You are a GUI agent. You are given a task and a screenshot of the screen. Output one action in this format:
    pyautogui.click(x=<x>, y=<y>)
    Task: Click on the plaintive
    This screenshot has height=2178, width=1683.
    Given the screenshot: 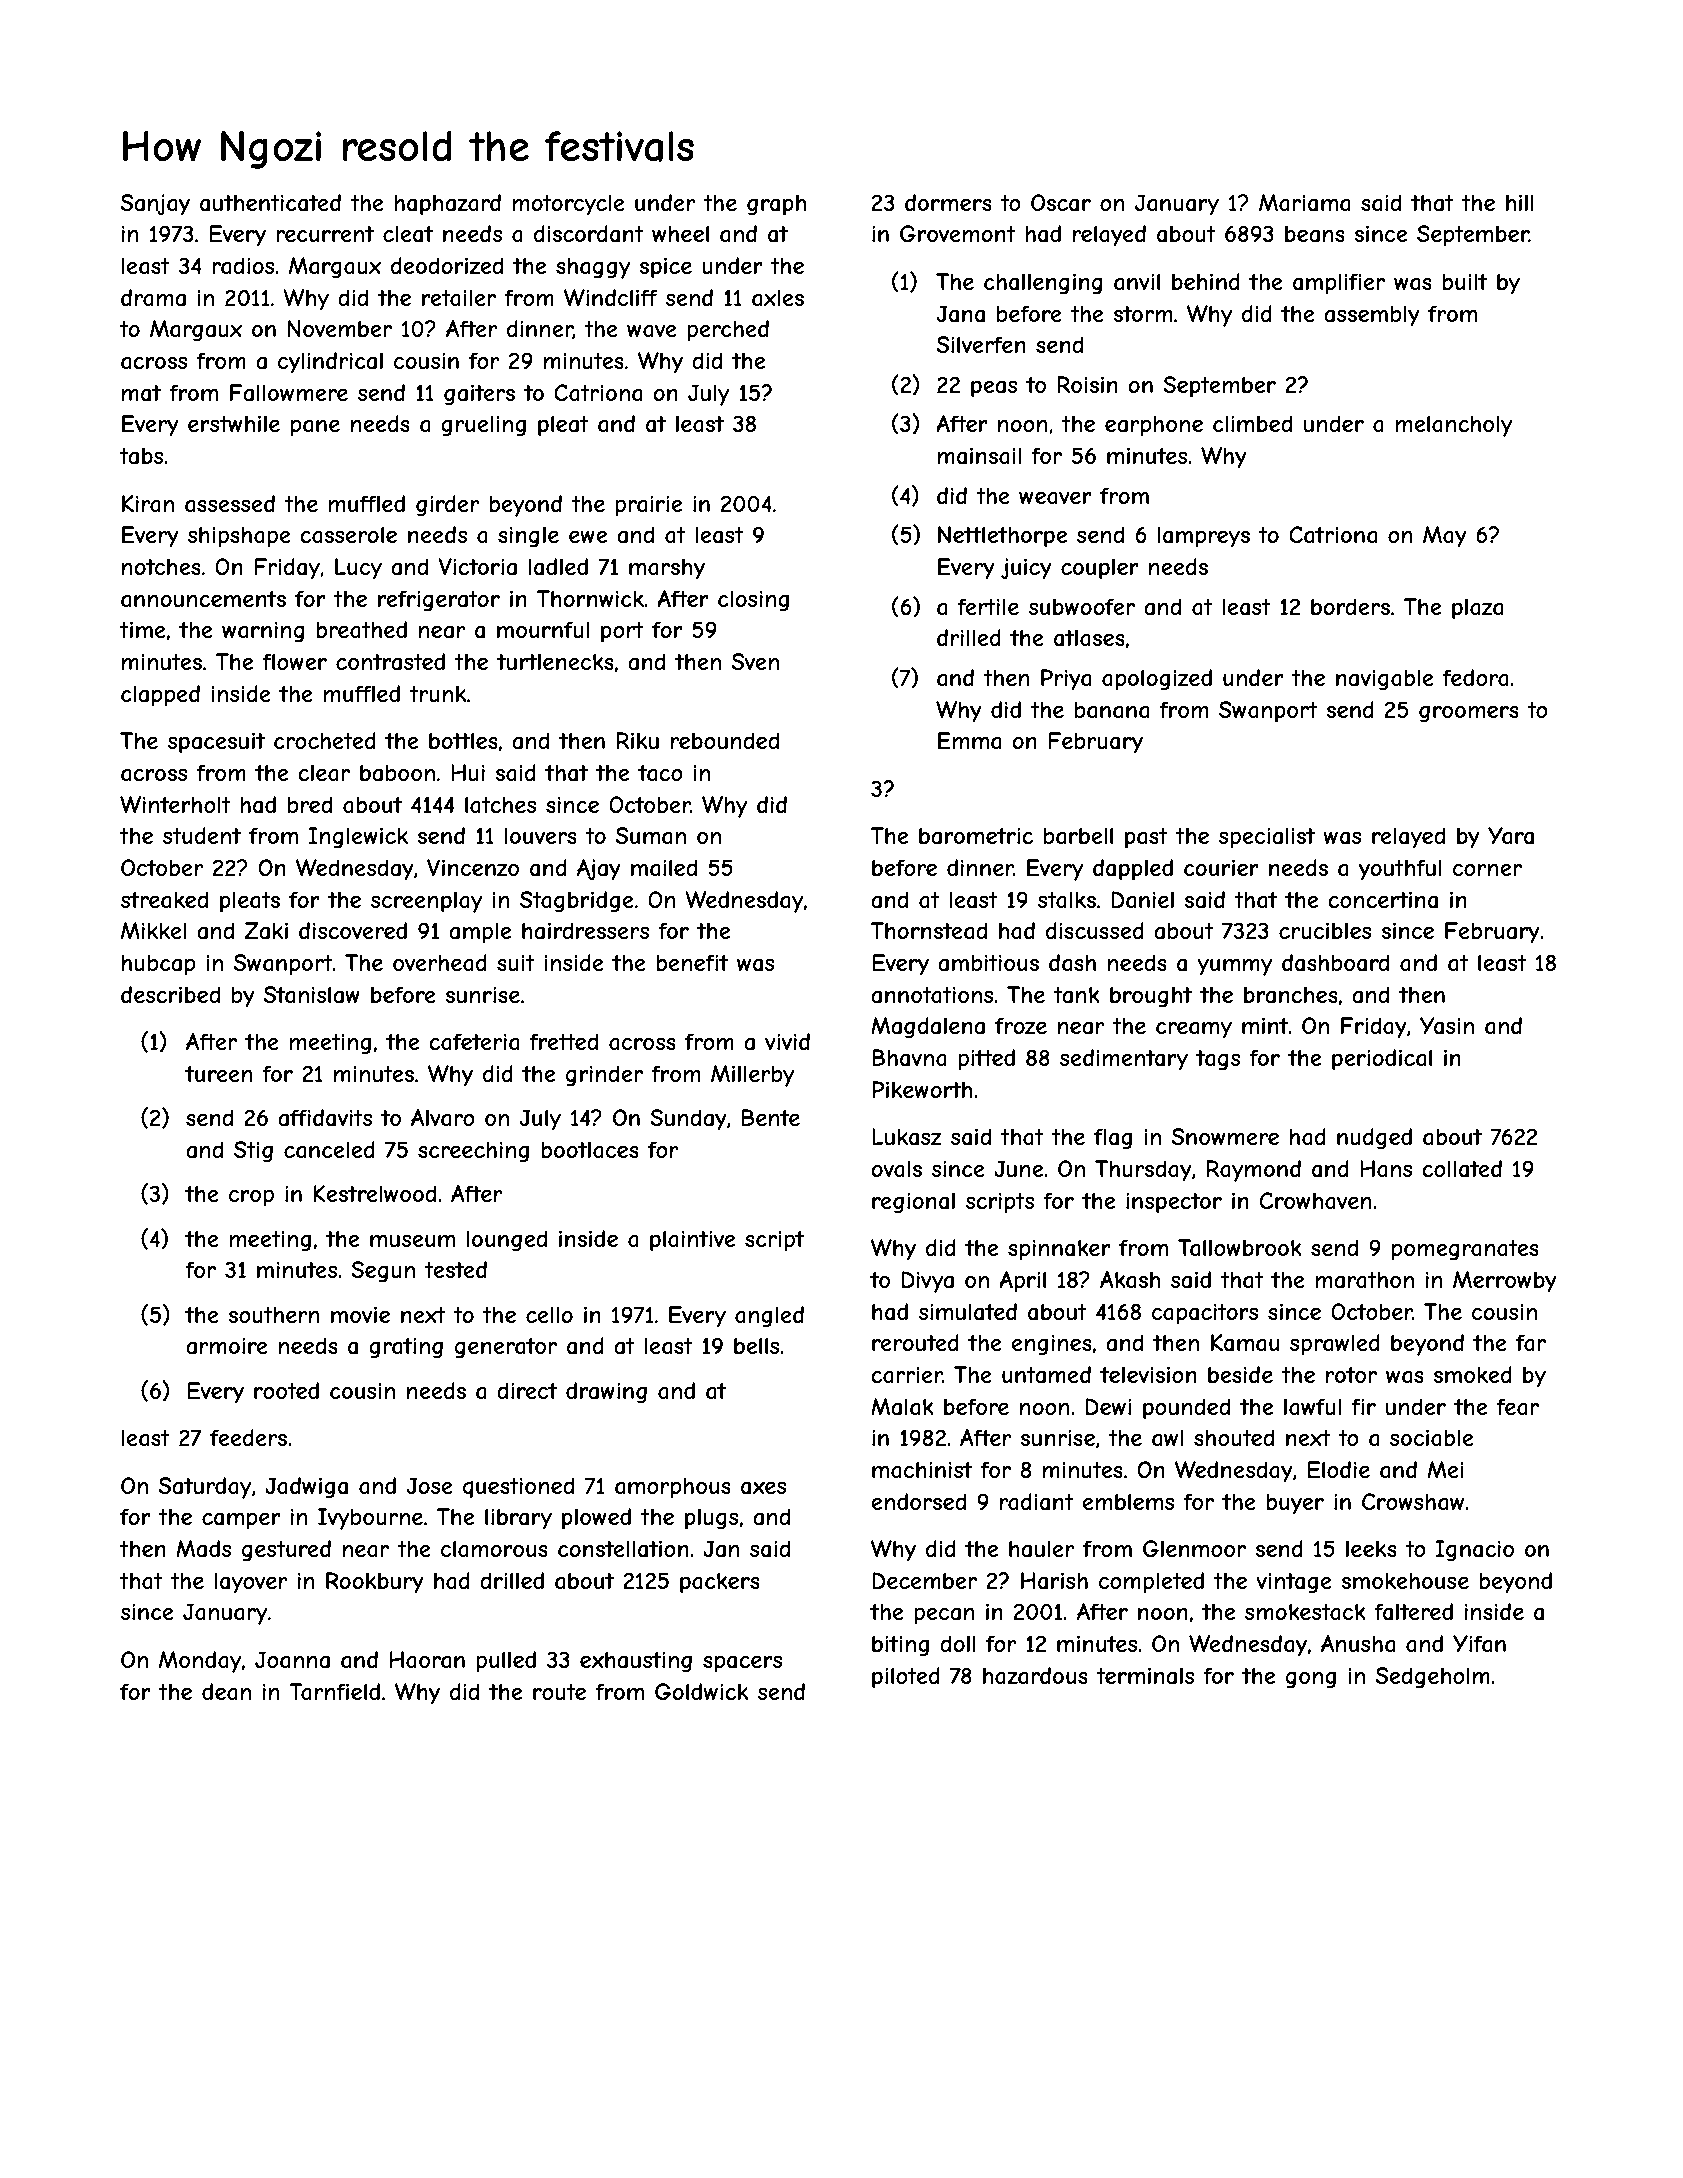 What is the action you would take?
    pyautogui.click(x=692, y=1241)
